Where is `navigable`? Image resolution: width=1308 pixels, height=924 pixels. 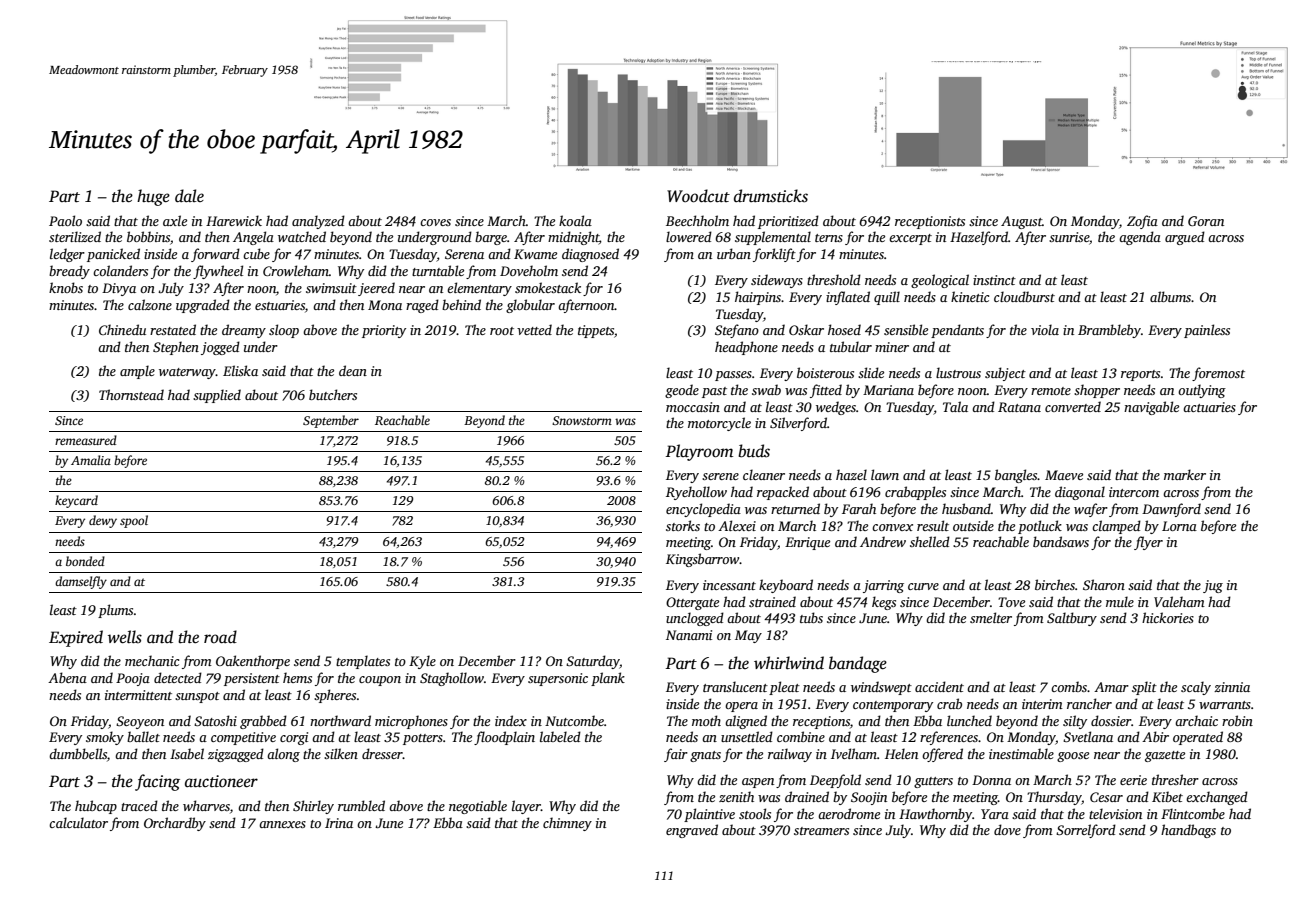
navigable is located at coordinates (1151, 408).
